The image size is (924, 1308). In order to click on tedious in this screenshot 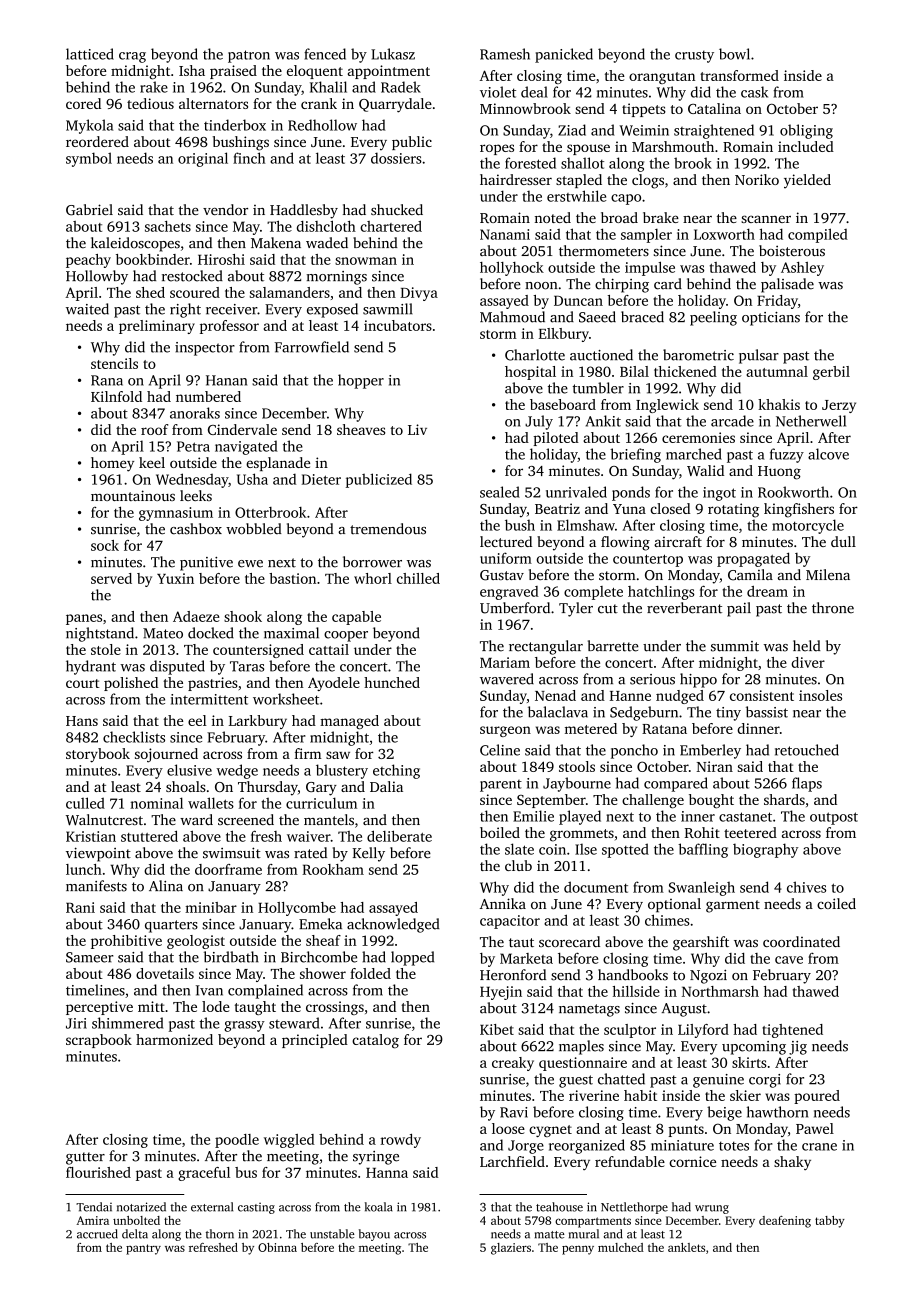, I will do `click(150, 103)`.
